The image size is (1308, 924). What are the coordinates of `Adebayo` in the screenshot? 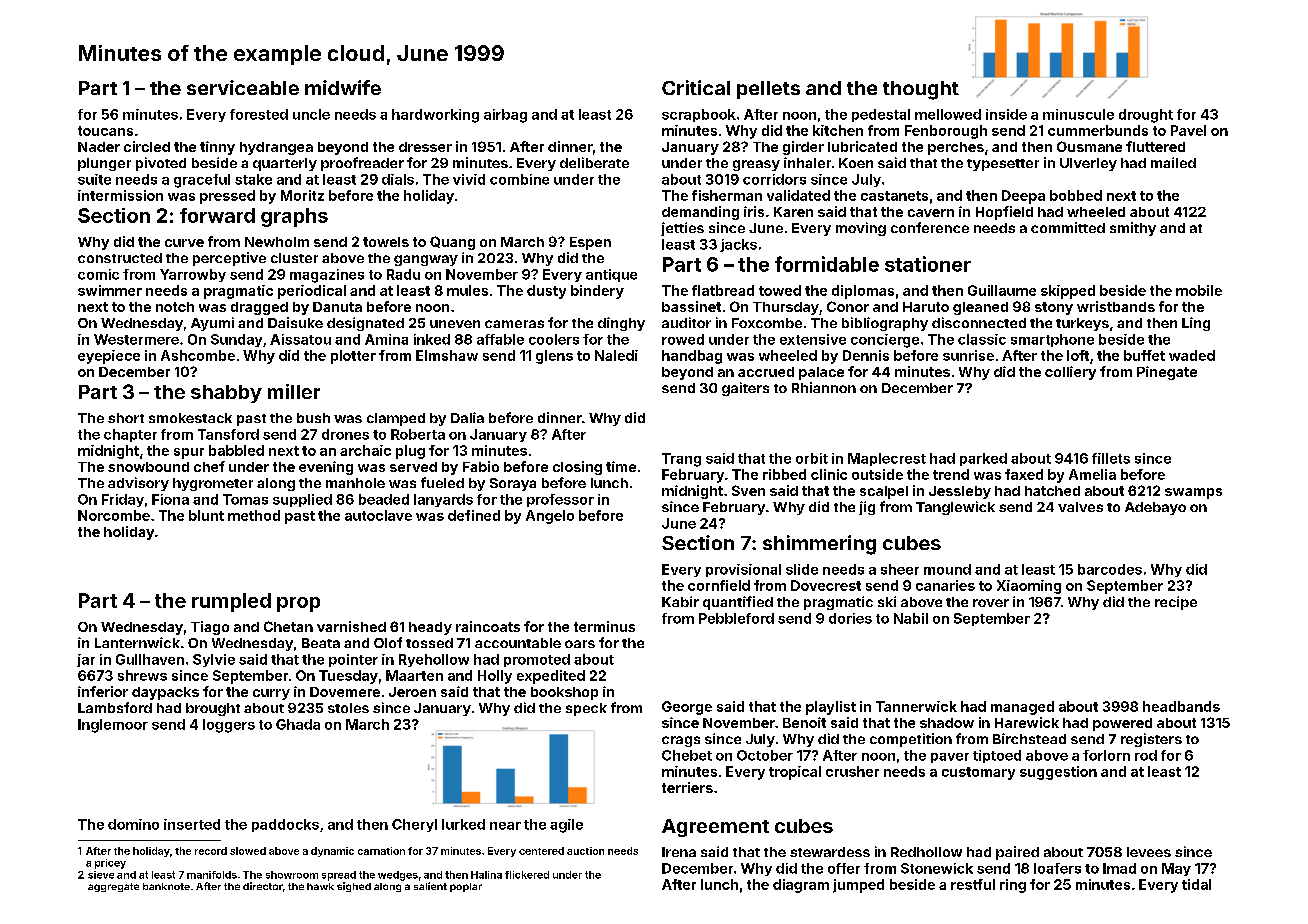 It's located at (1155, 508).
